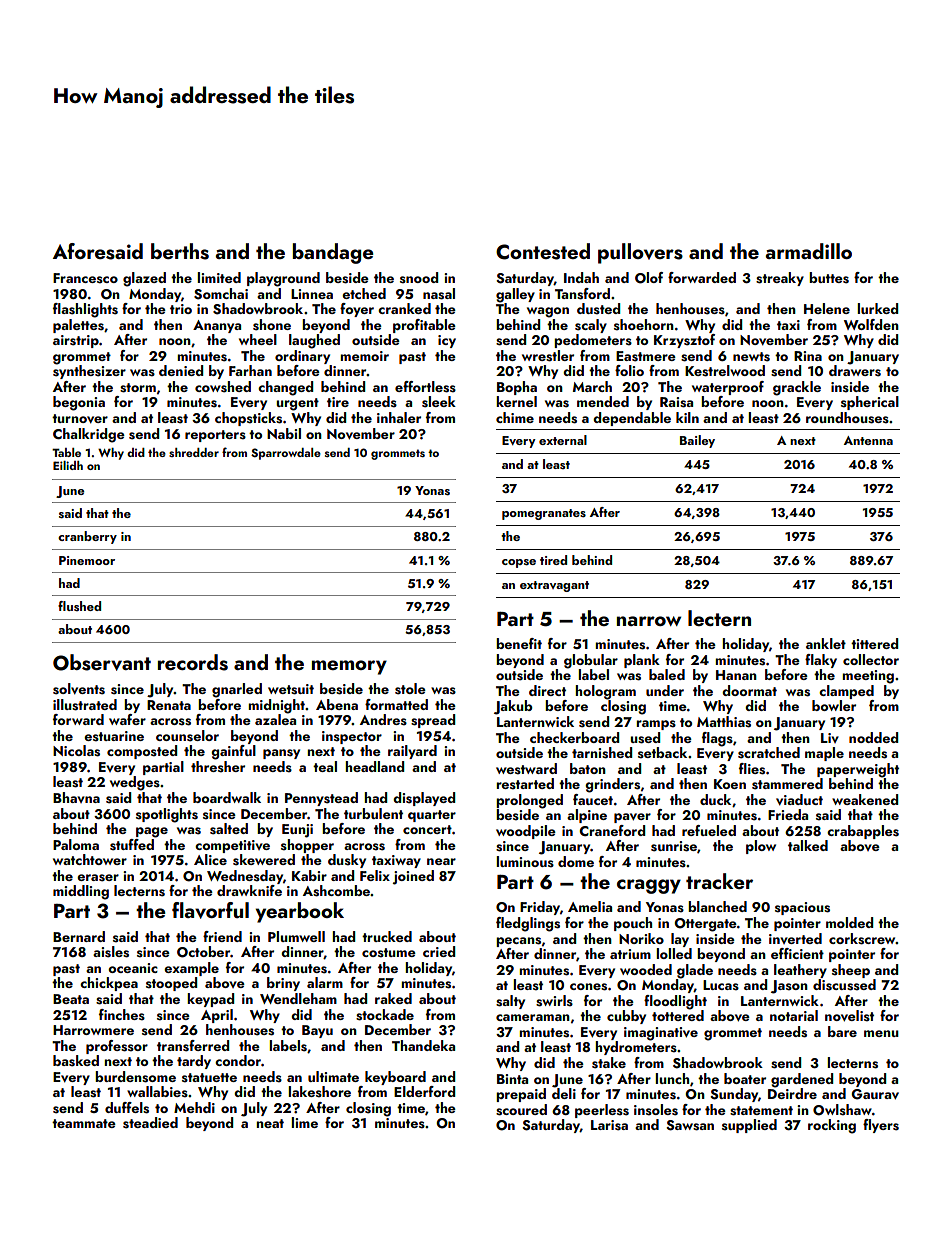  I want to click on steadied, so click(150, 1123).
